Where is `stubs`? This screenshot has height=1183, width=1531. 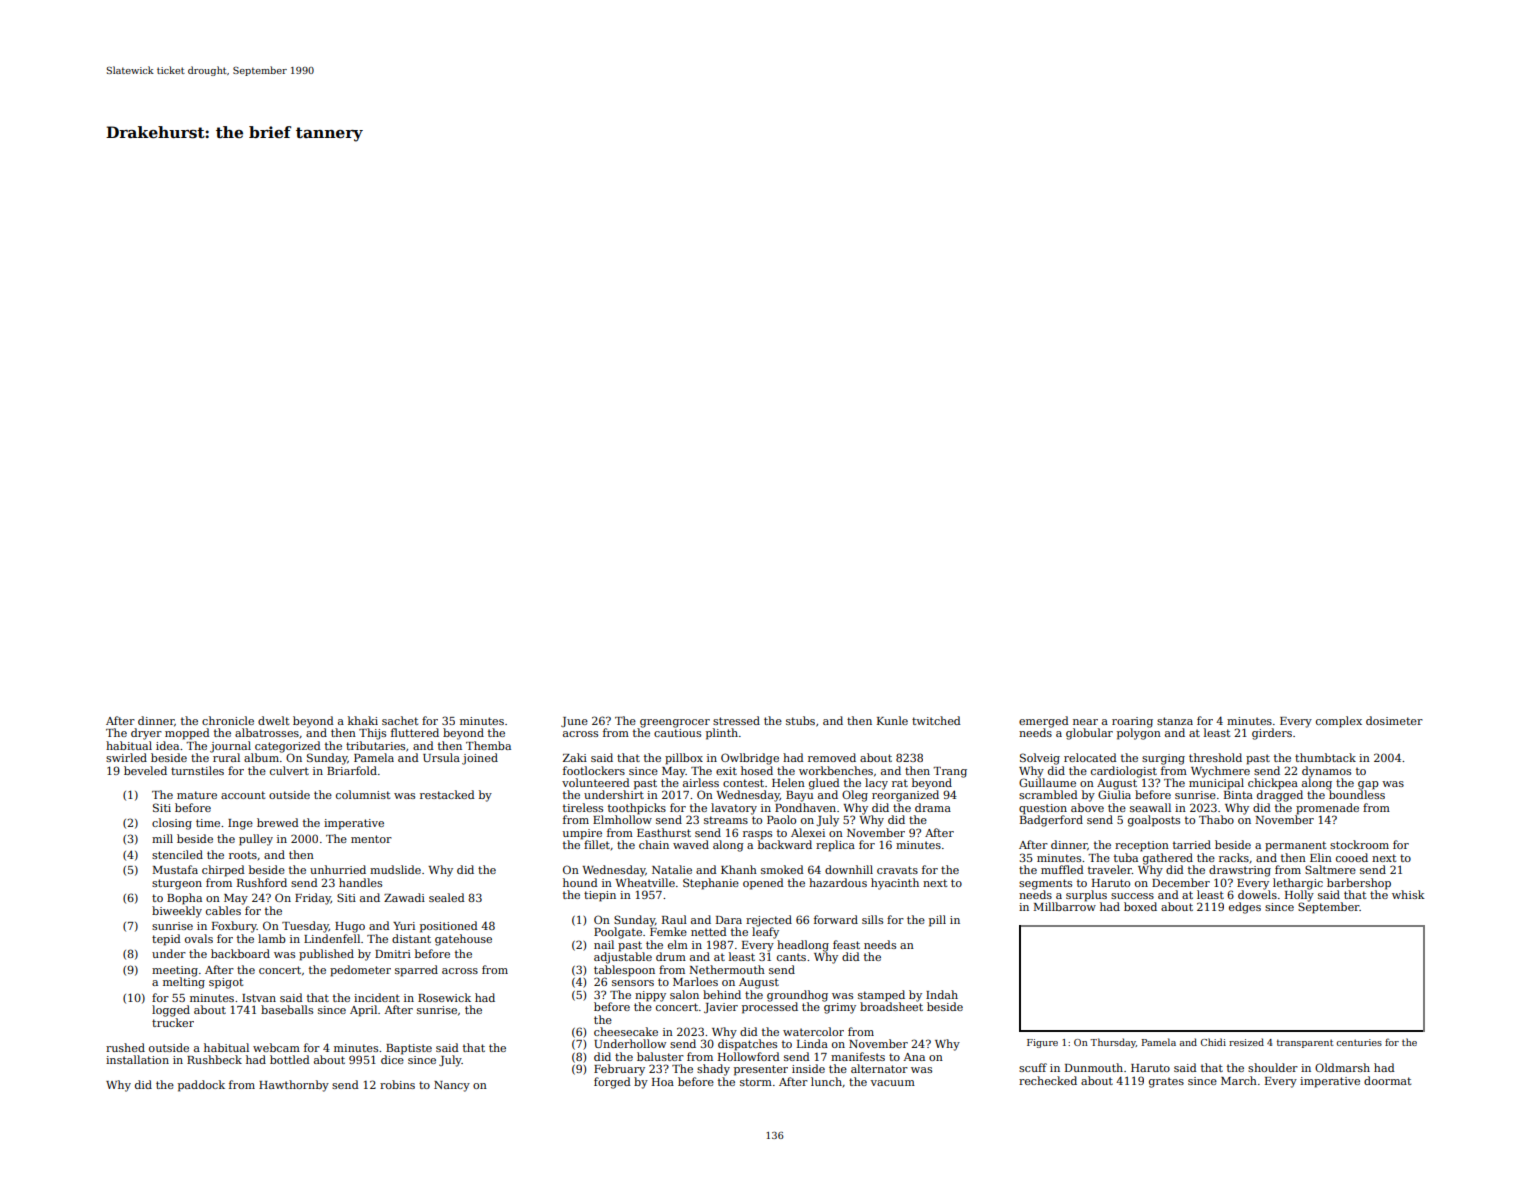
stubs is located at coordinates (800, 720).
